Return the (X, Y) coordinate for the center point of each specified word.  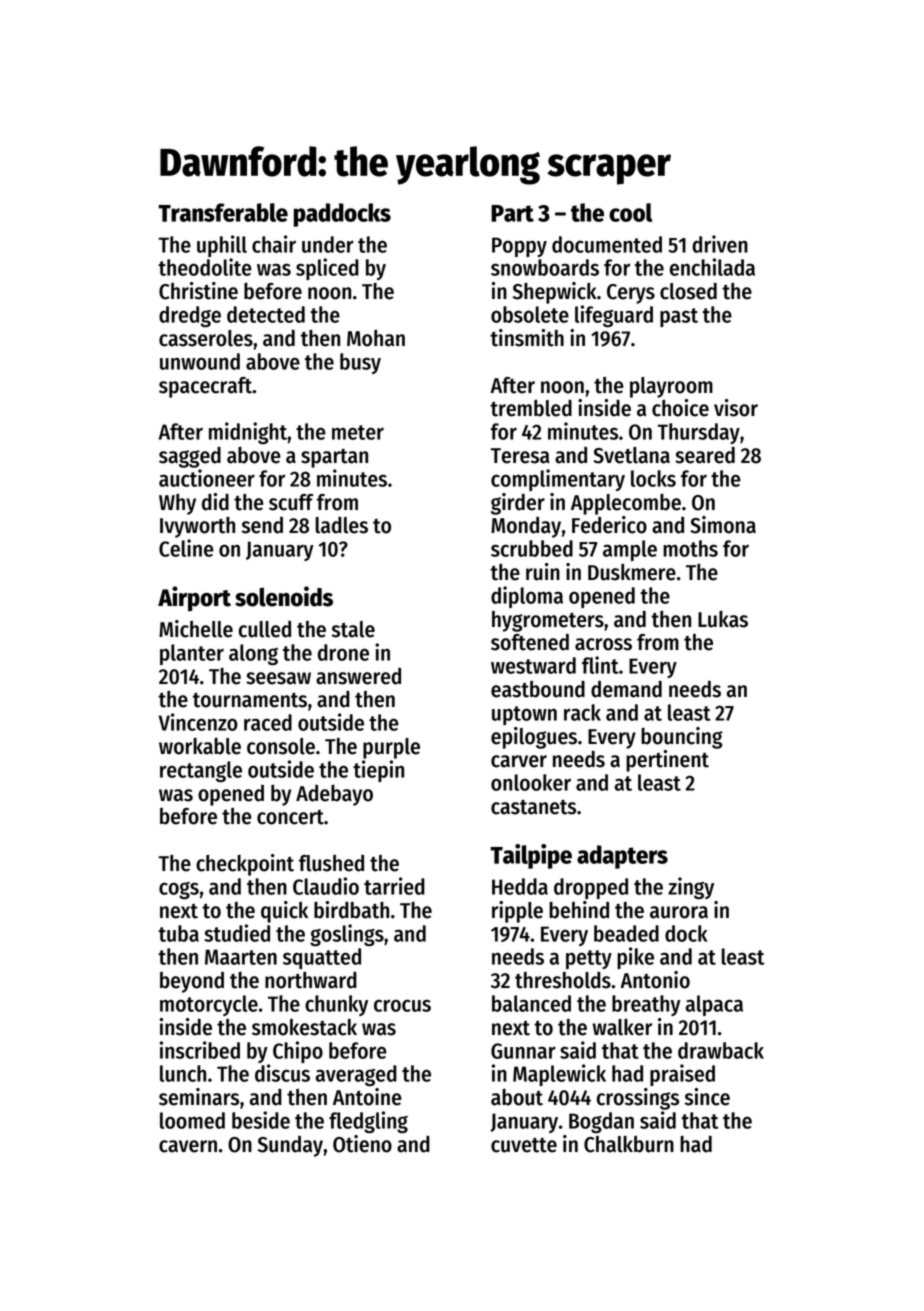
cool (630, 212)
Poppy (519, 247)
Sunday (290, 1146)
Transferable (223, 212)
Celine (186, 548)
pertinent (667, 761)
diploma (527, 597)
